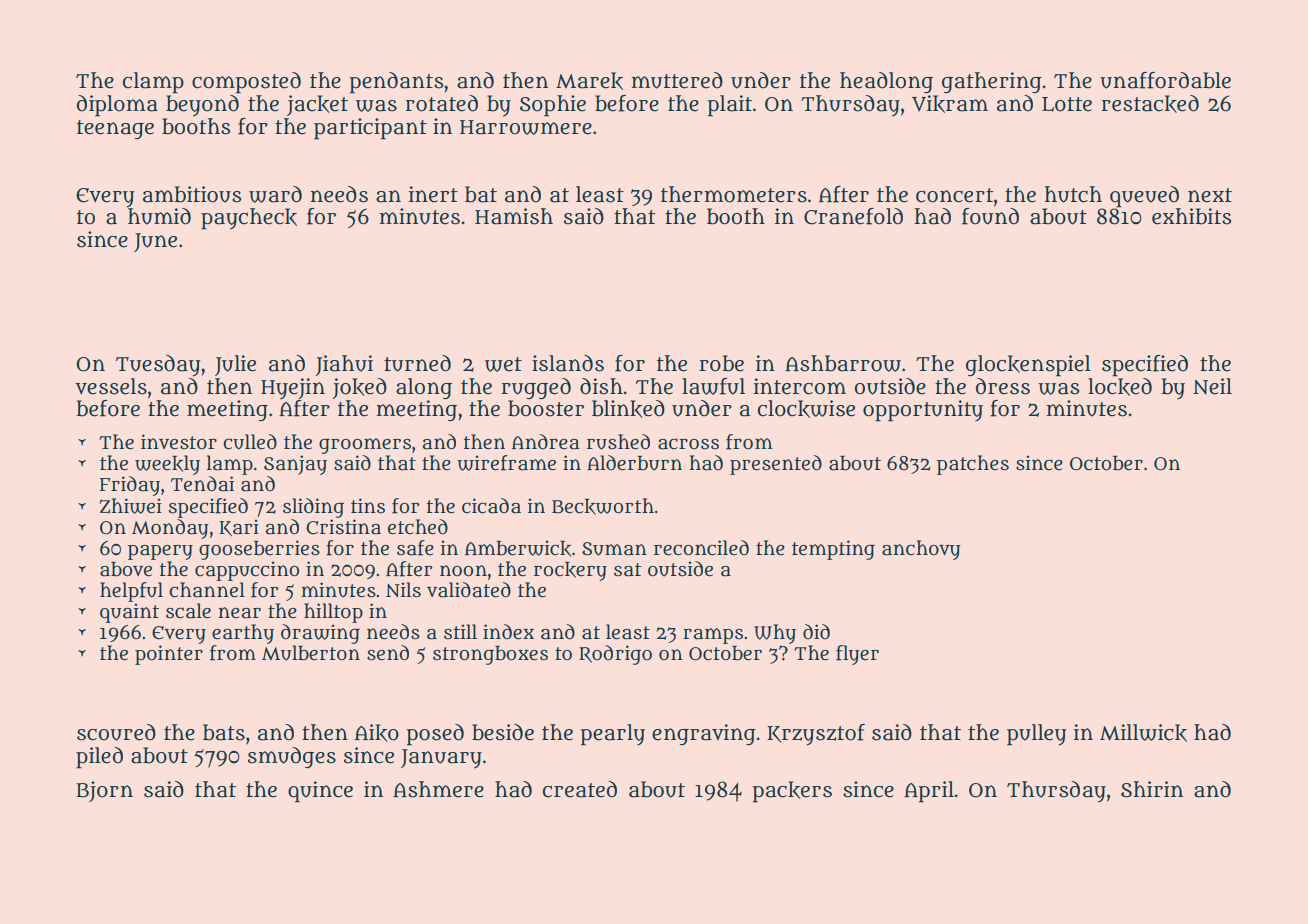 The width and height of the screenshot is (1308, 924). I want to click on Ashmere, so click(438, 789).
